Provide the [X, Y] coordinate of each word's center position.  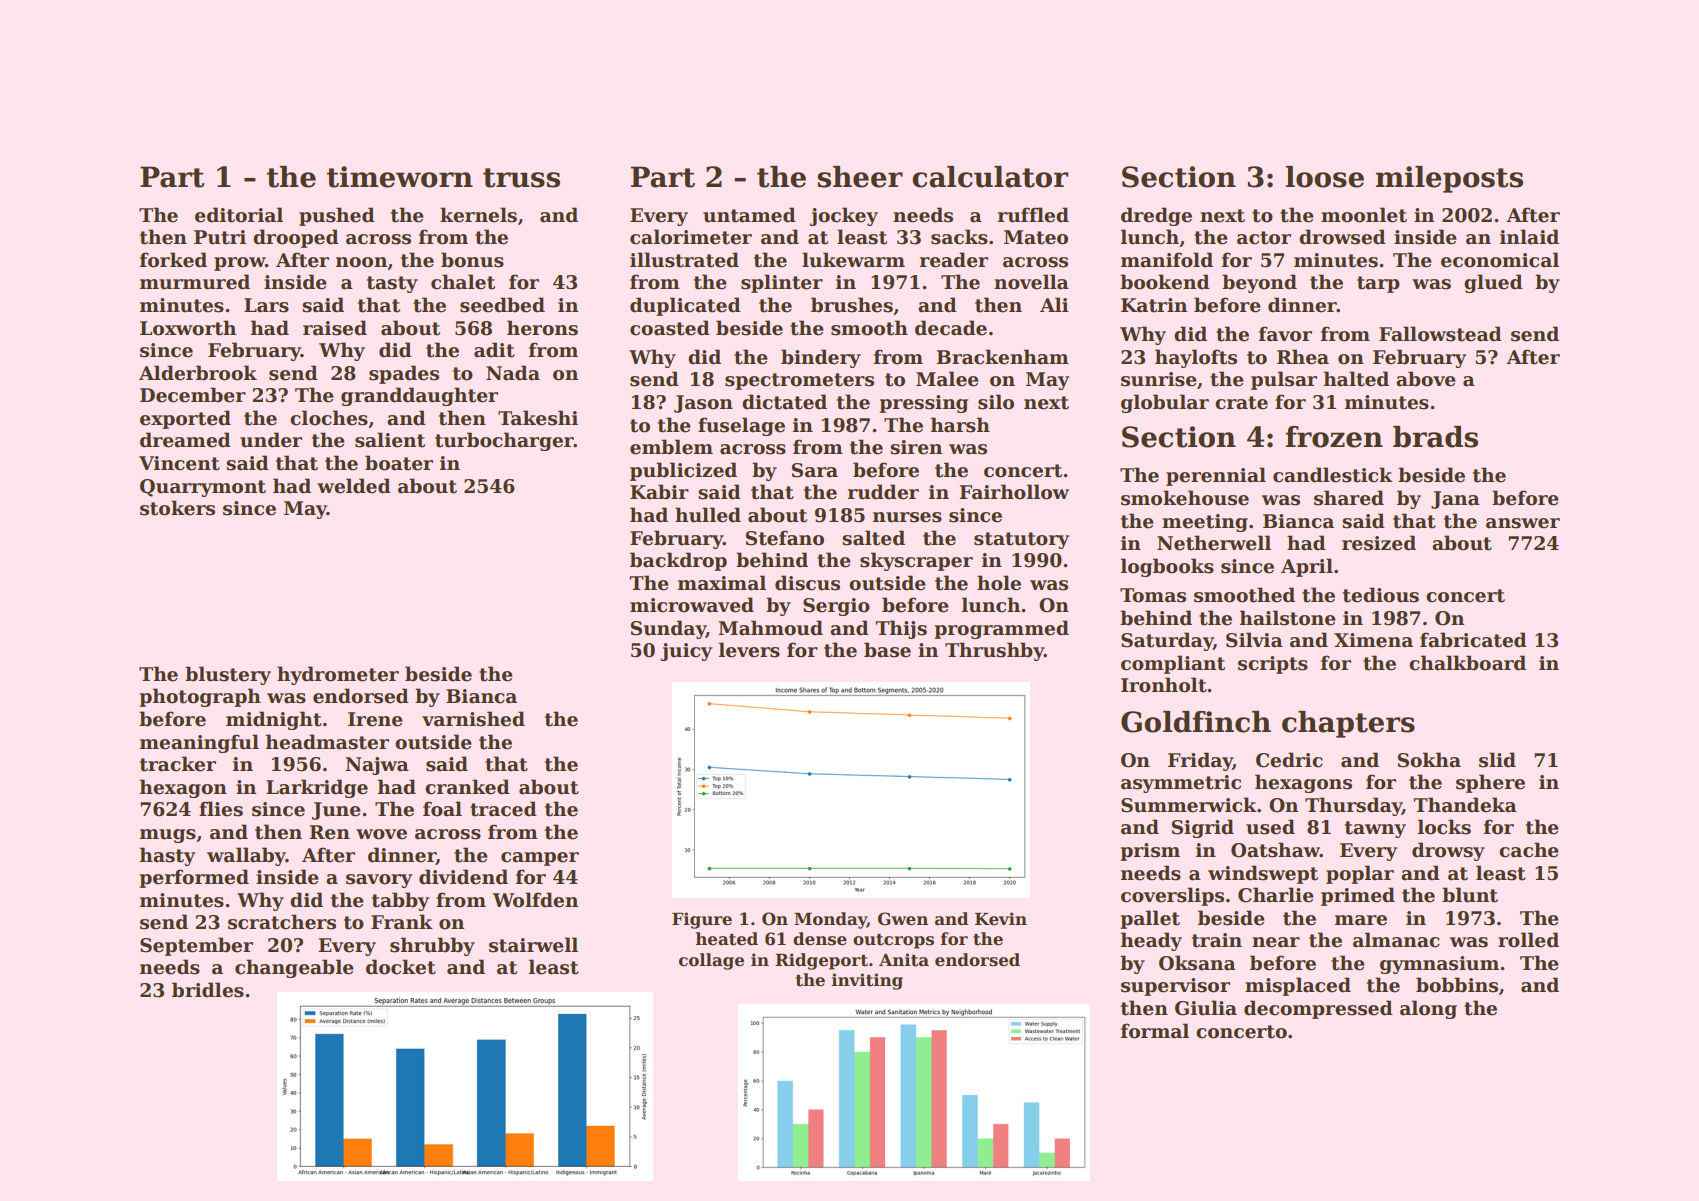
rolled [1528, 940]
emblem [671, 447]
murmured [195, 282]
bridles [208, 990]
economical [1500, 260]
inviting [867, 981]
